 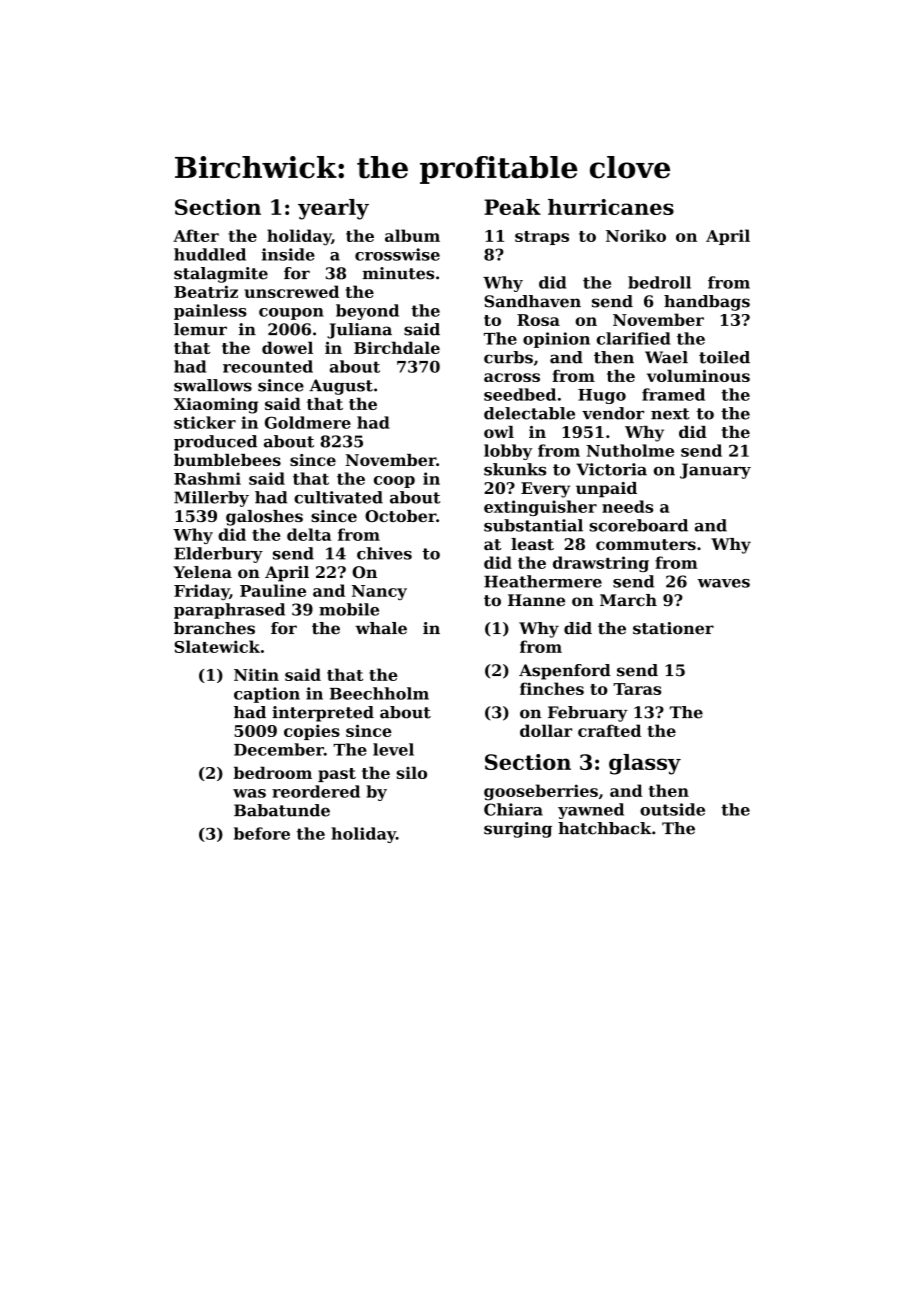 What do you see at coordinates (536, 600) in the screenshot?
I see `Hanne` at bounding box center [536, 600].
